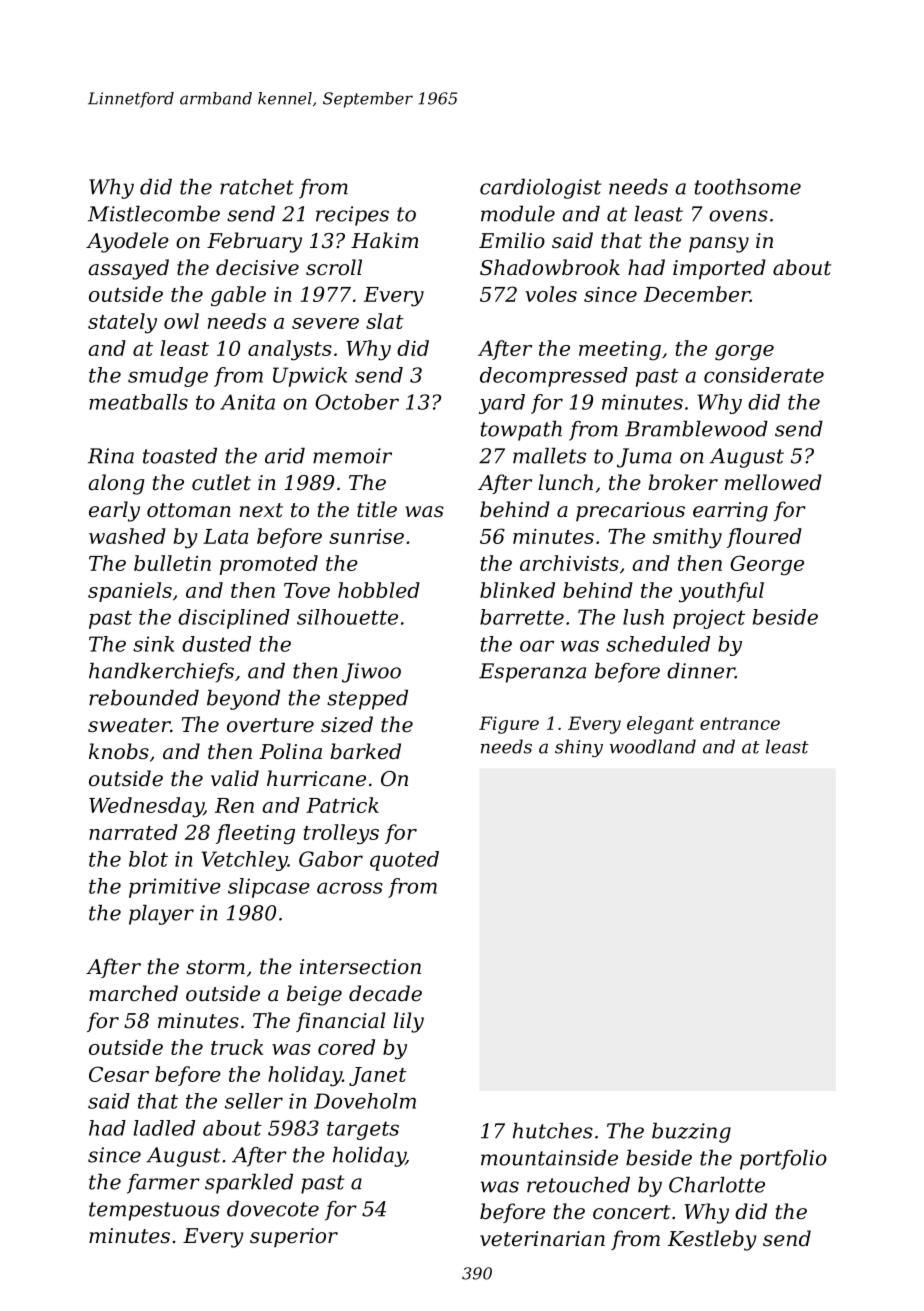 The height and width of the screenshot is (1311, 924). I want to click on sunrise, so click(366, 536).
